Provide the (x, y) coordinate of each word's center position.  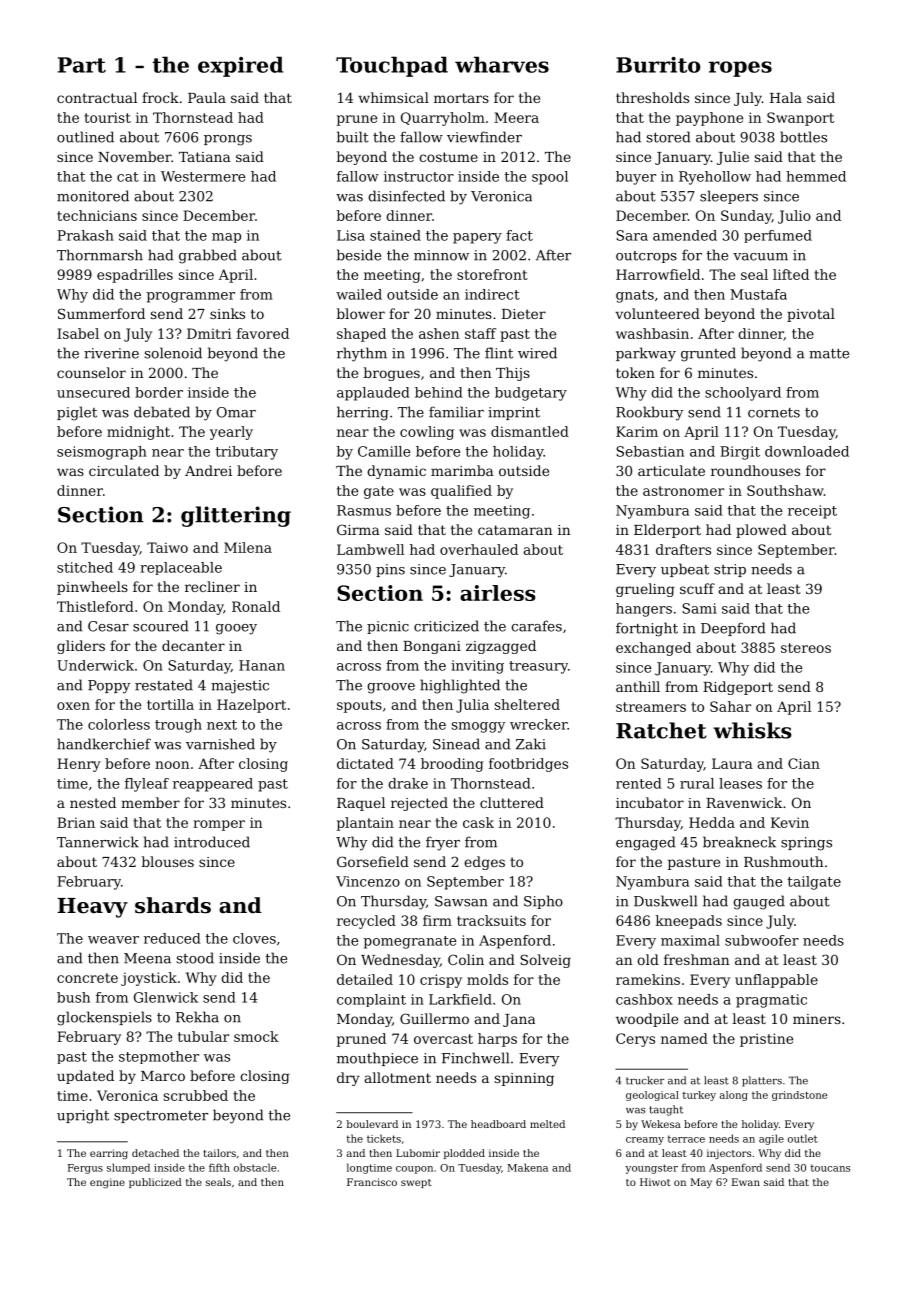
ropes (740, 69)
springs (806, 844)
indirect (492, 294)
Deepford (733, 629)
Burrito (658, 65)
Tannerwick (98, 842)
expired (240, 66)
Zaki (531, 744)
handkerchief (104, 744)
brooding (452, 765)
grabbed (208, 256)
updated (85, 1077)
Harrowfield (658, 274)
